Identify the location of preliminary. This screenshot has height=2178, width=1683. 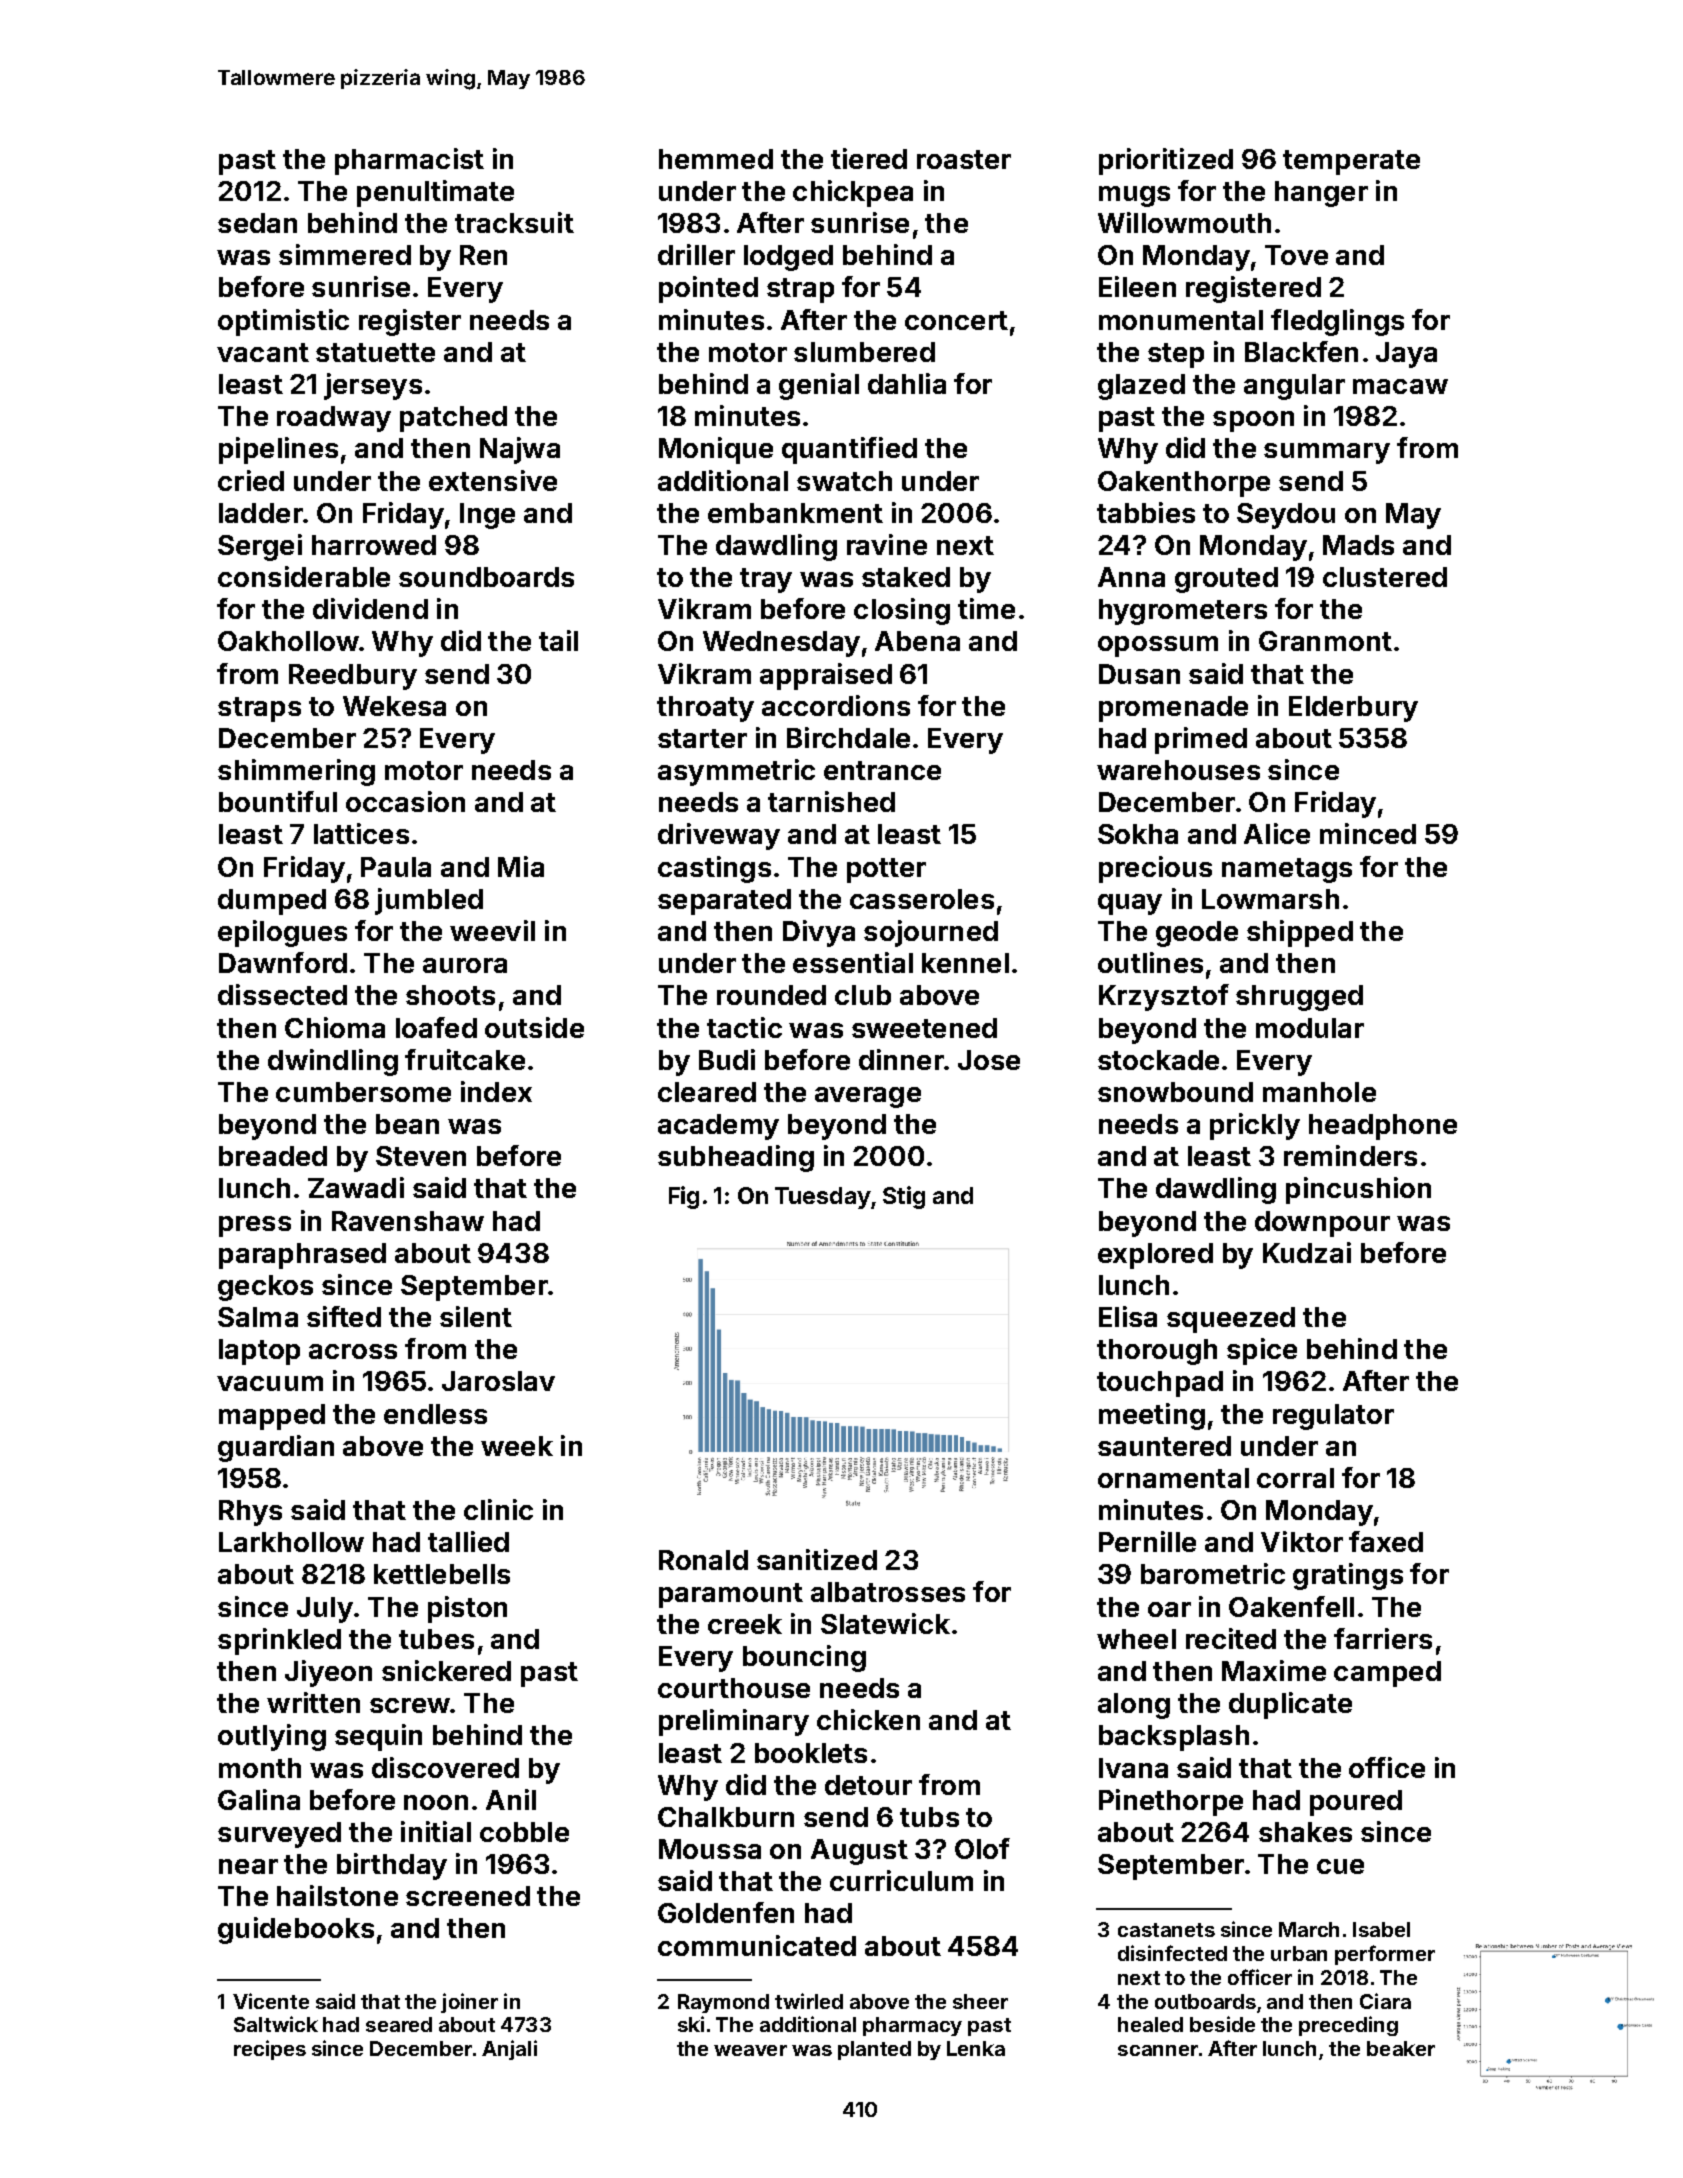
(734, 1722).
